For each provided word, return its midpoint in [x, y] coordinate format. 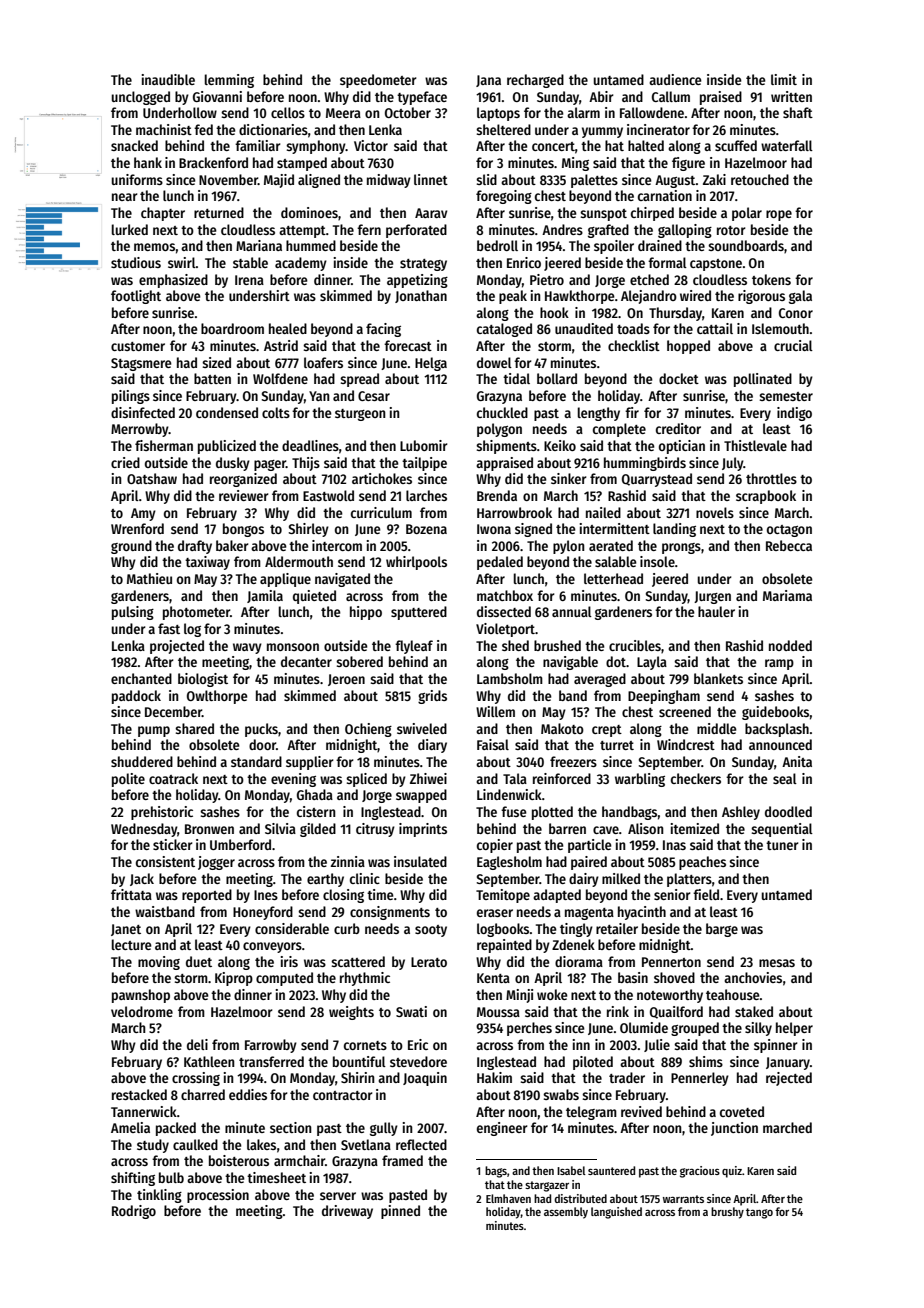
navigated [342, 580]
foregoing [504, 197]
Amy [143, 514]
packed [176, 1129]
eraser [495, 913]
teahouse [733, 994]
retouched [760, 179]
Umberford [240, 844]
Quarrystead [657, 480]
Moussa [498, 1012]
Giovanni [217, 96]
